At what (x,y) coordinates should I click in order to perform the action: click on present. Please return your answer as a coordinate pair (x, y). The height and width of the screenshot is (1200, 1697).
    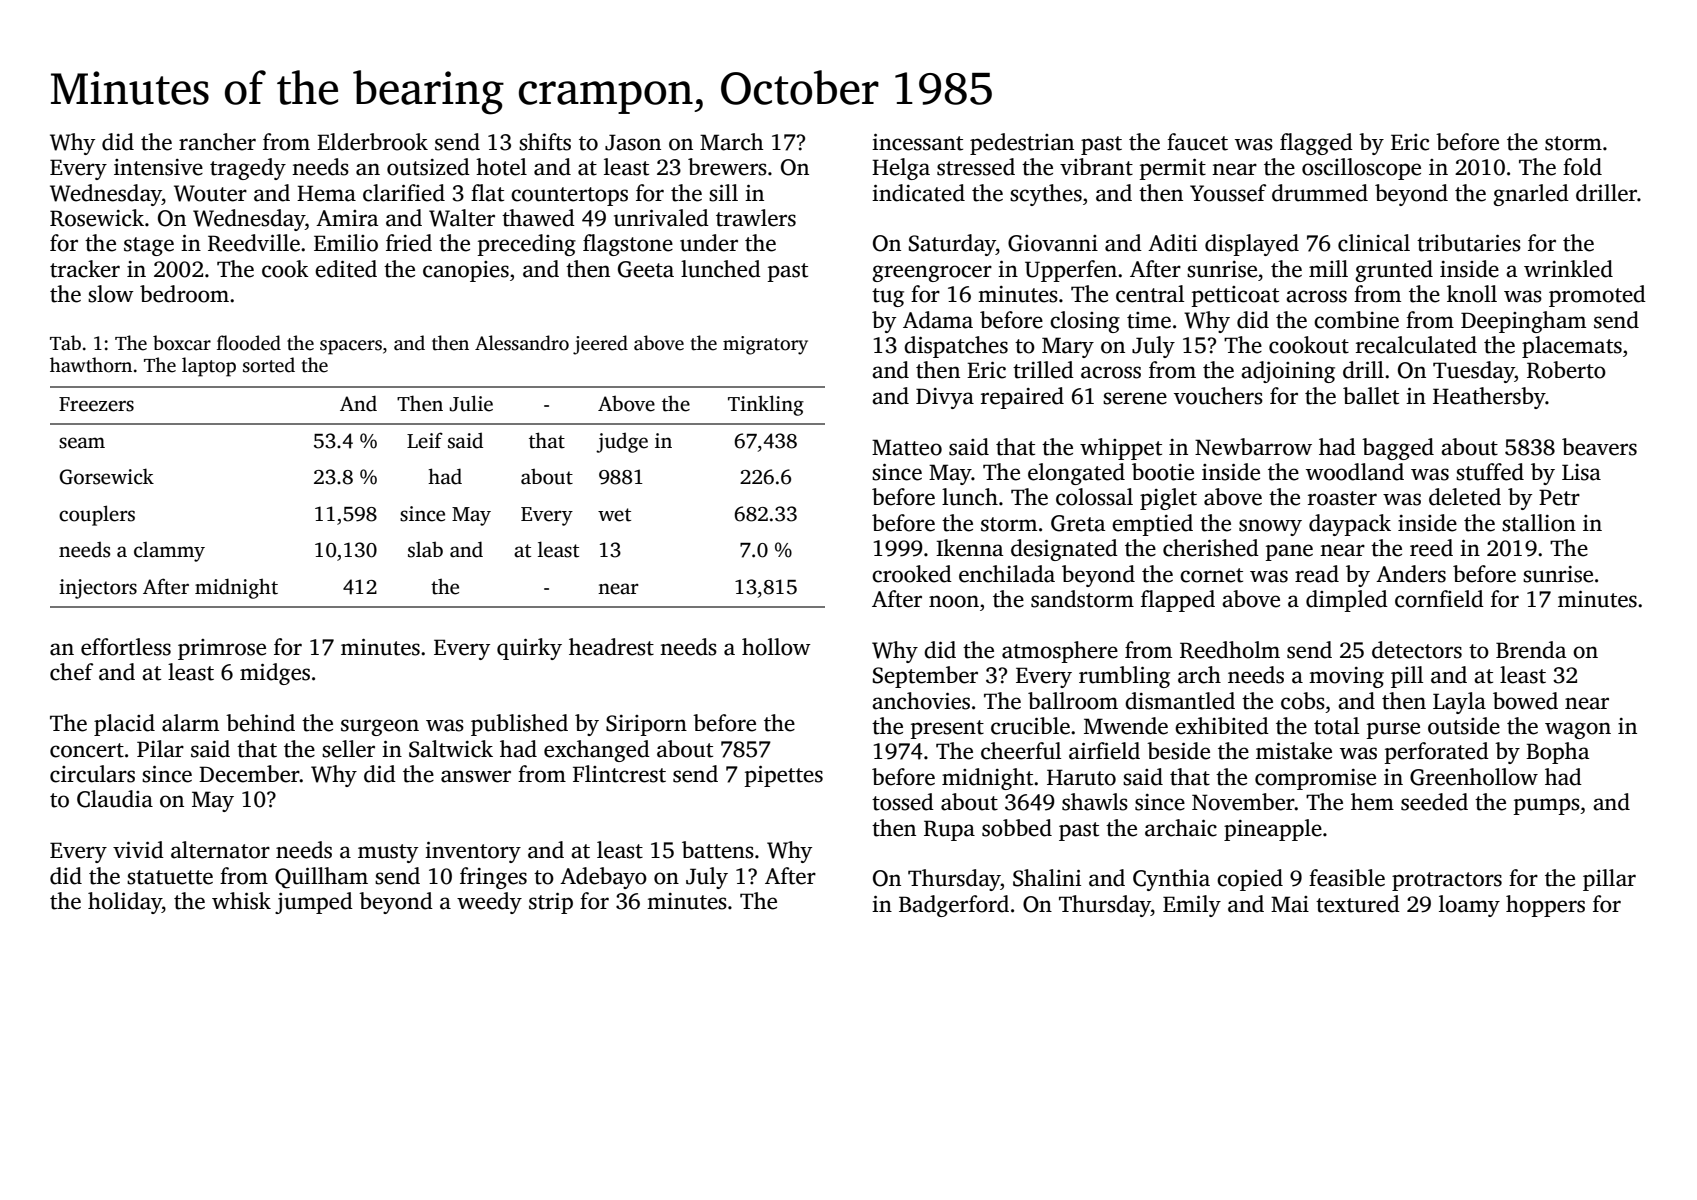
    Looking at the image, I should click on (947, 729).
